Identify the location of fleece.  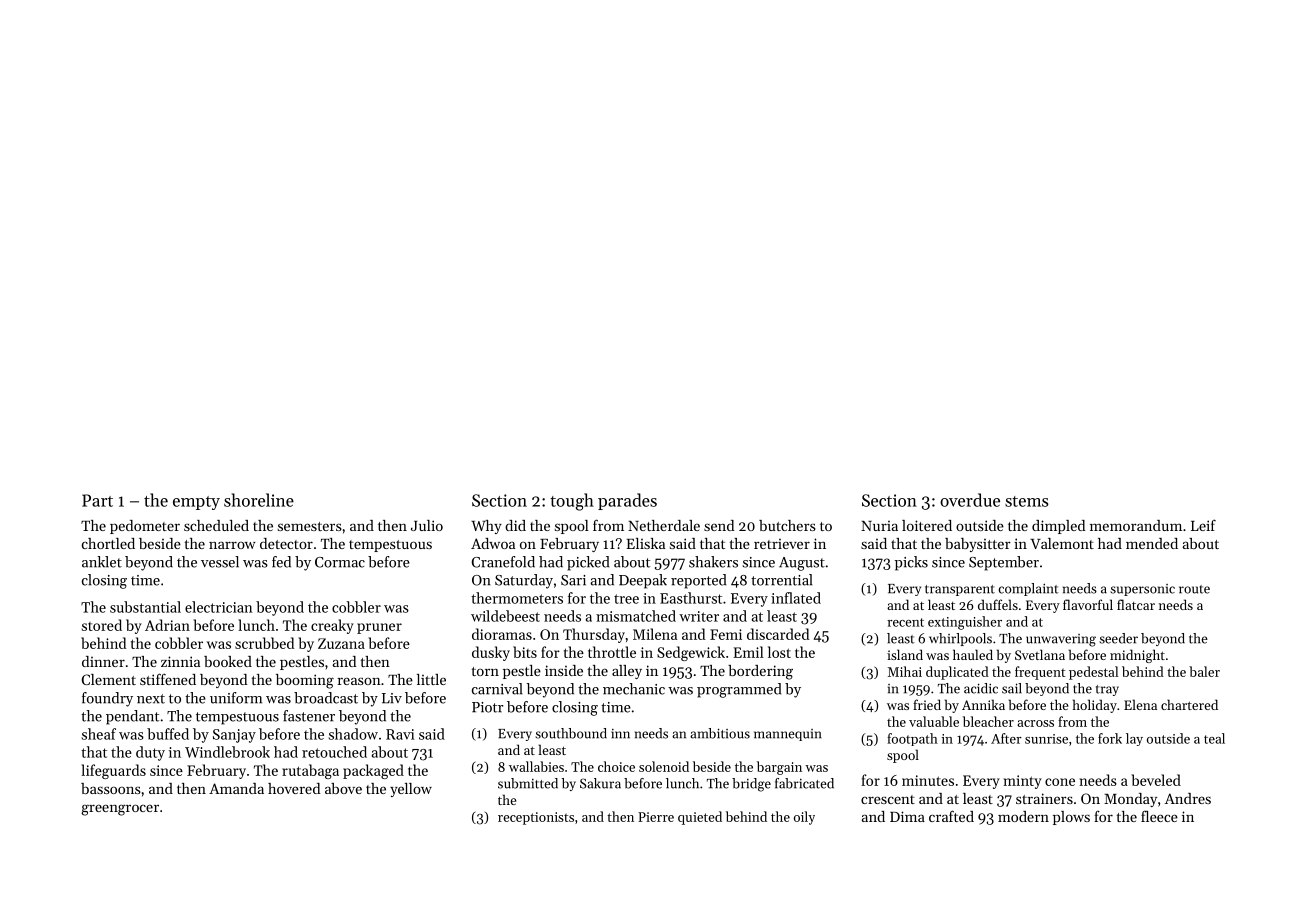
(1159, 816).
